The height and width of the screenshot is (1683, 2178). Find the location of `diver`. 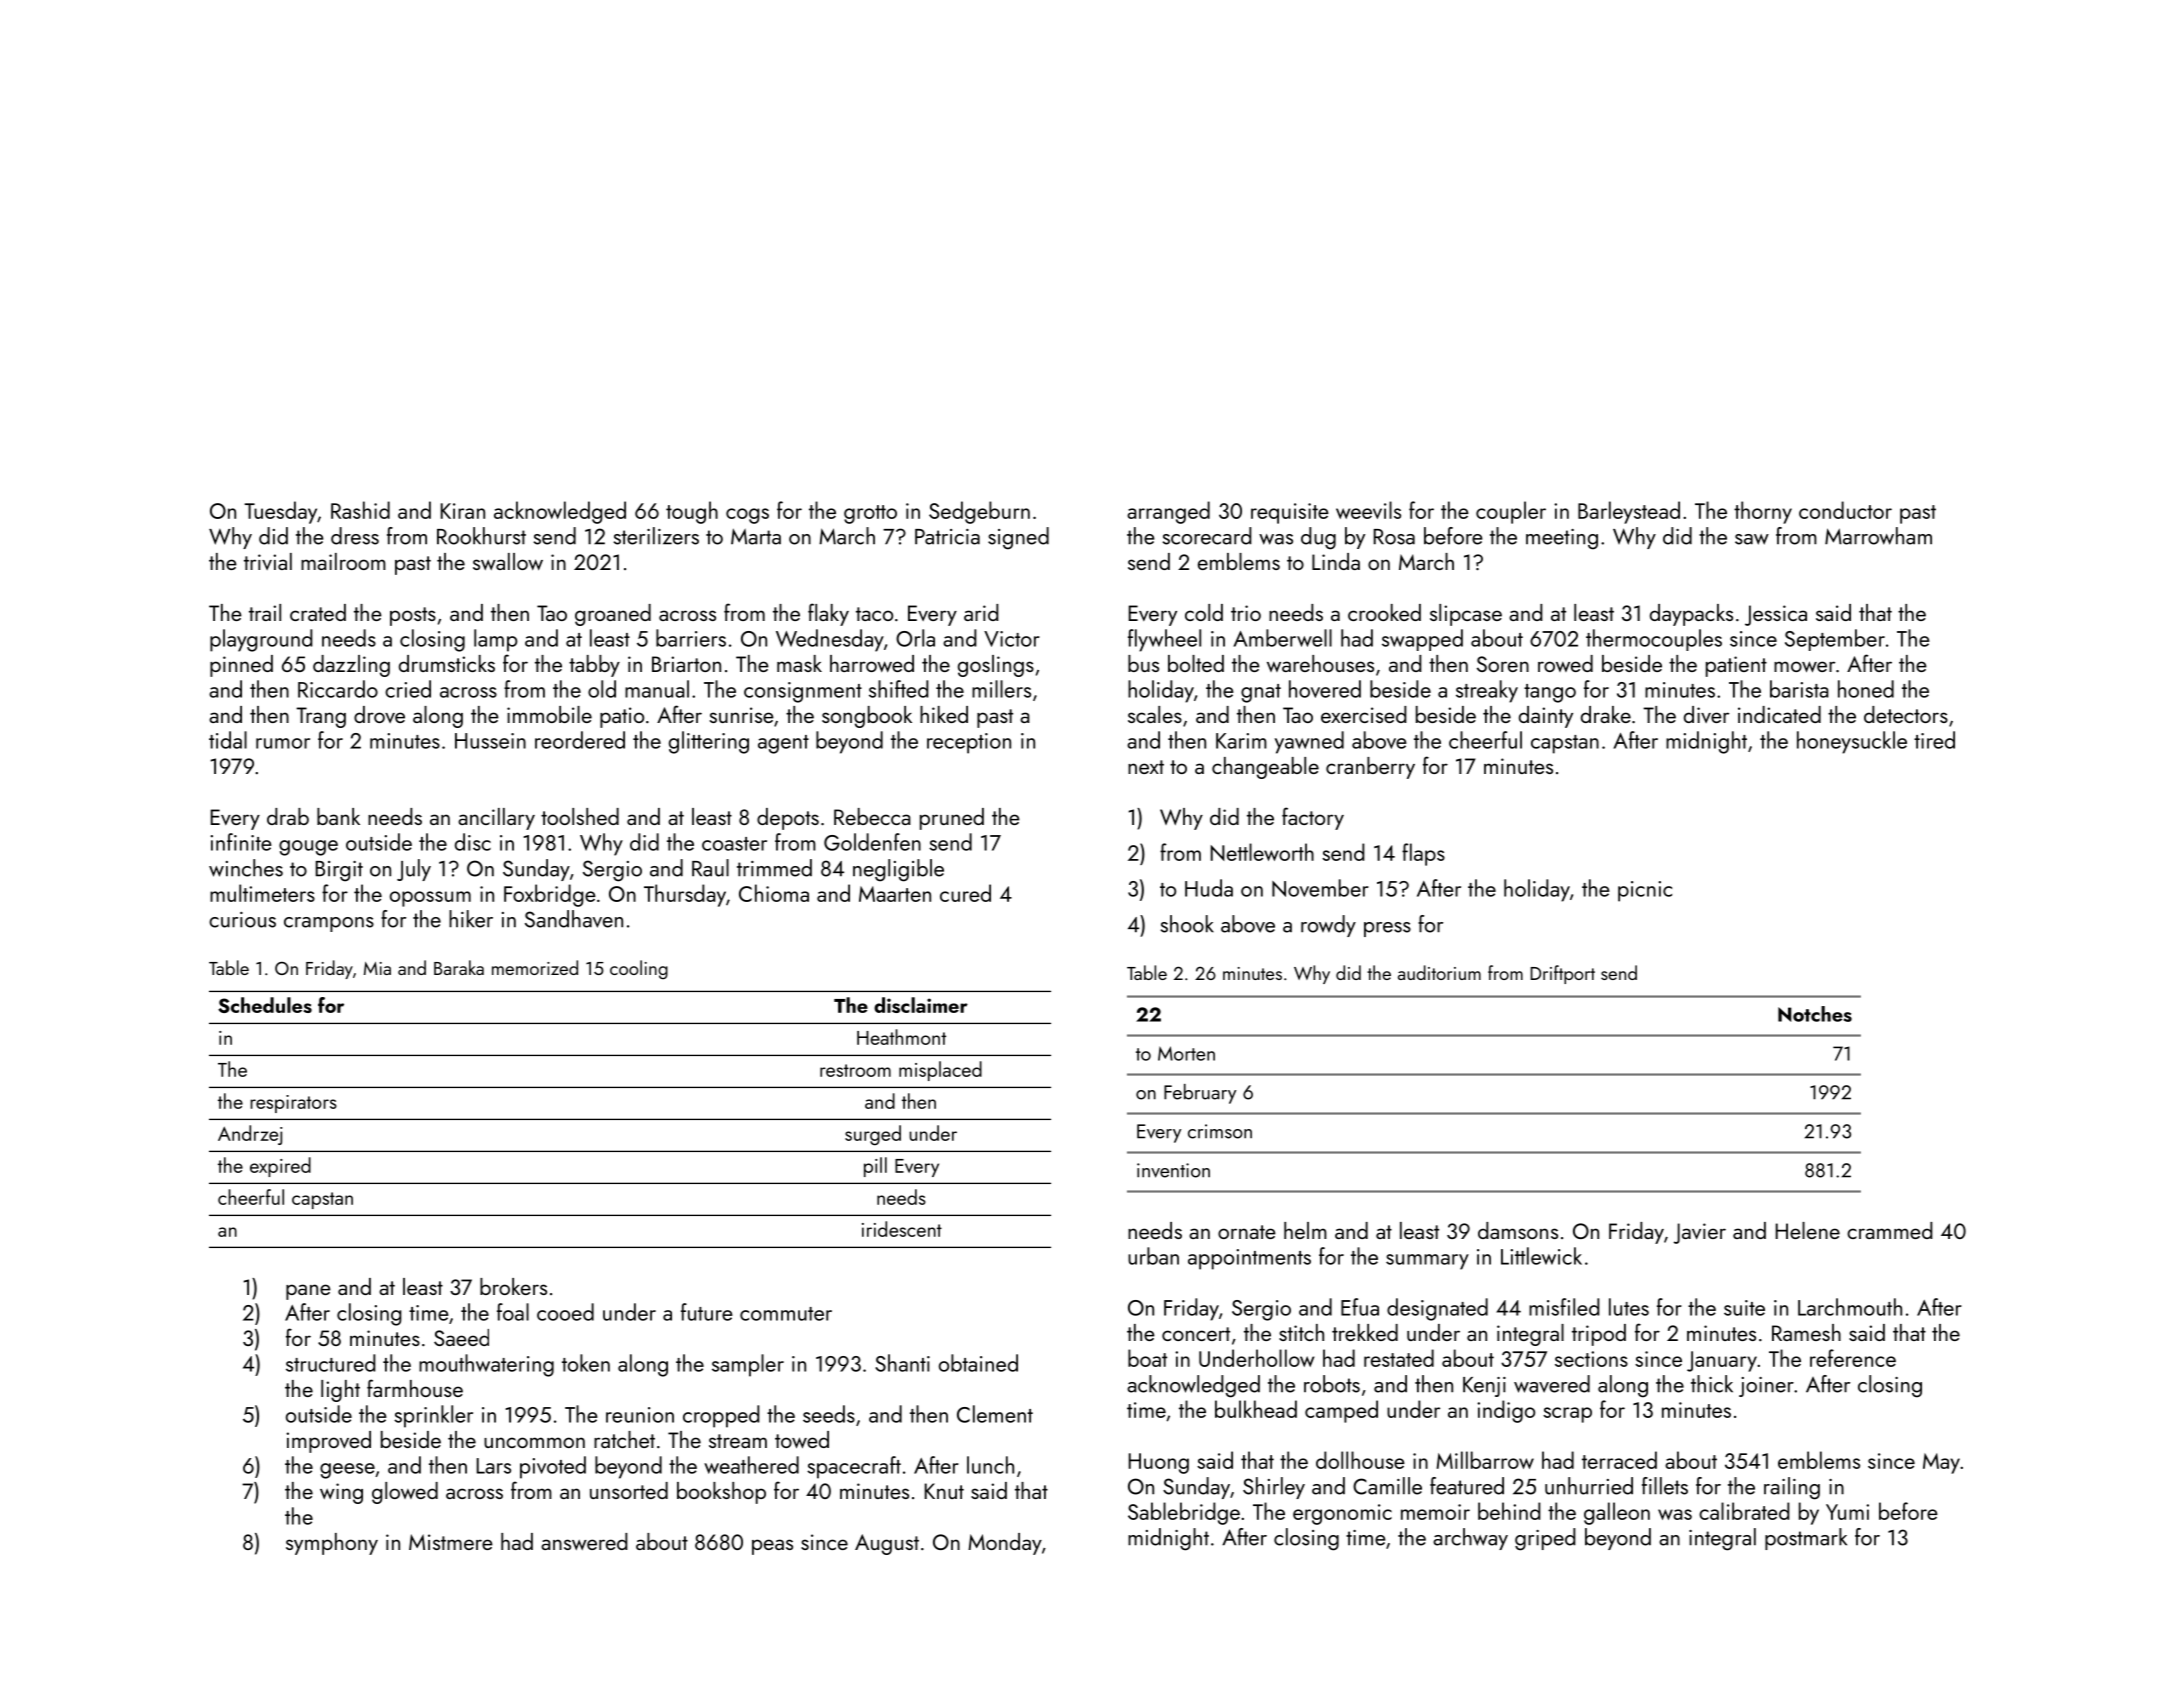

diver is located at coordinates (1706, 714).
